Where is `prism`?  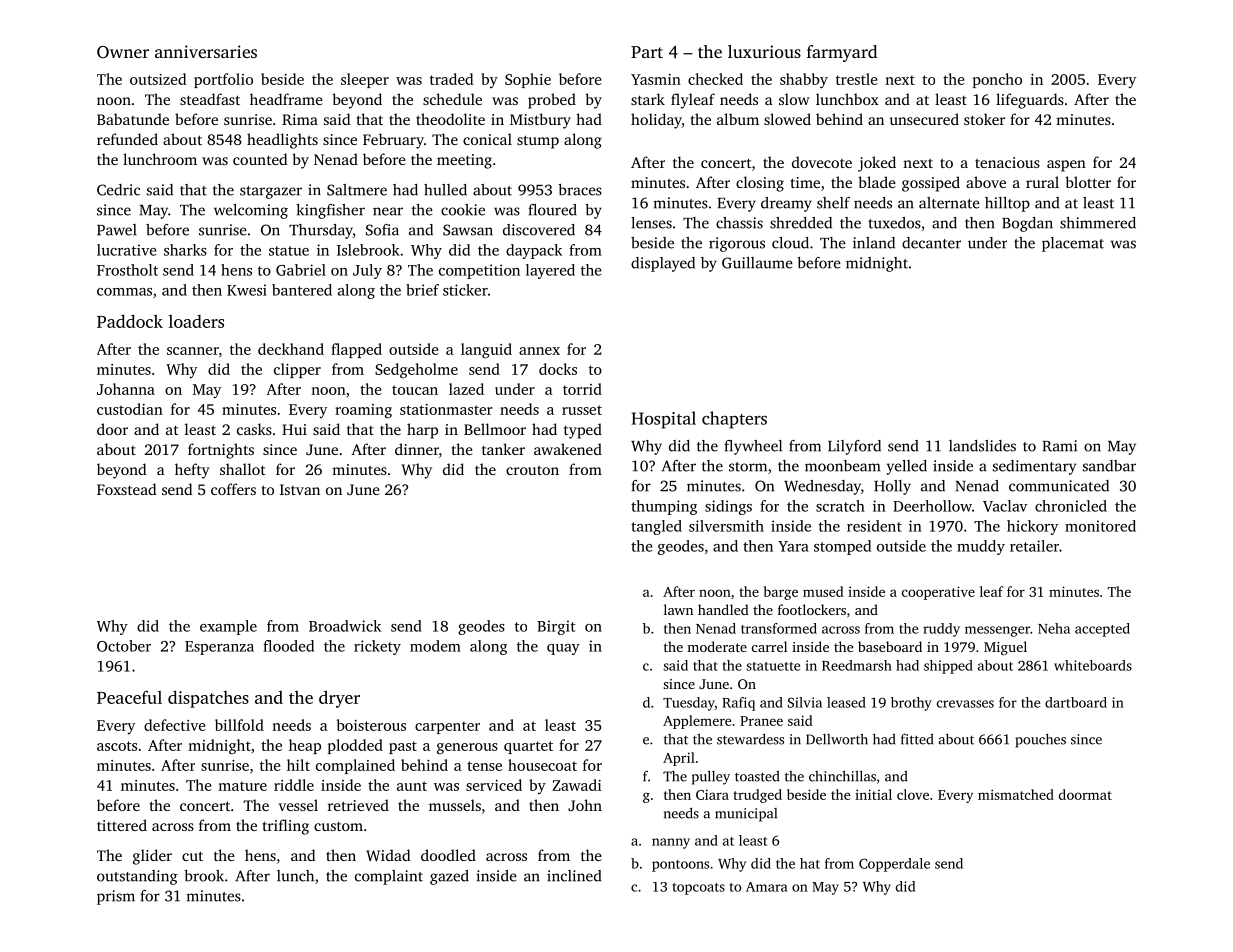 prism is located at coordinates (116, 897).
